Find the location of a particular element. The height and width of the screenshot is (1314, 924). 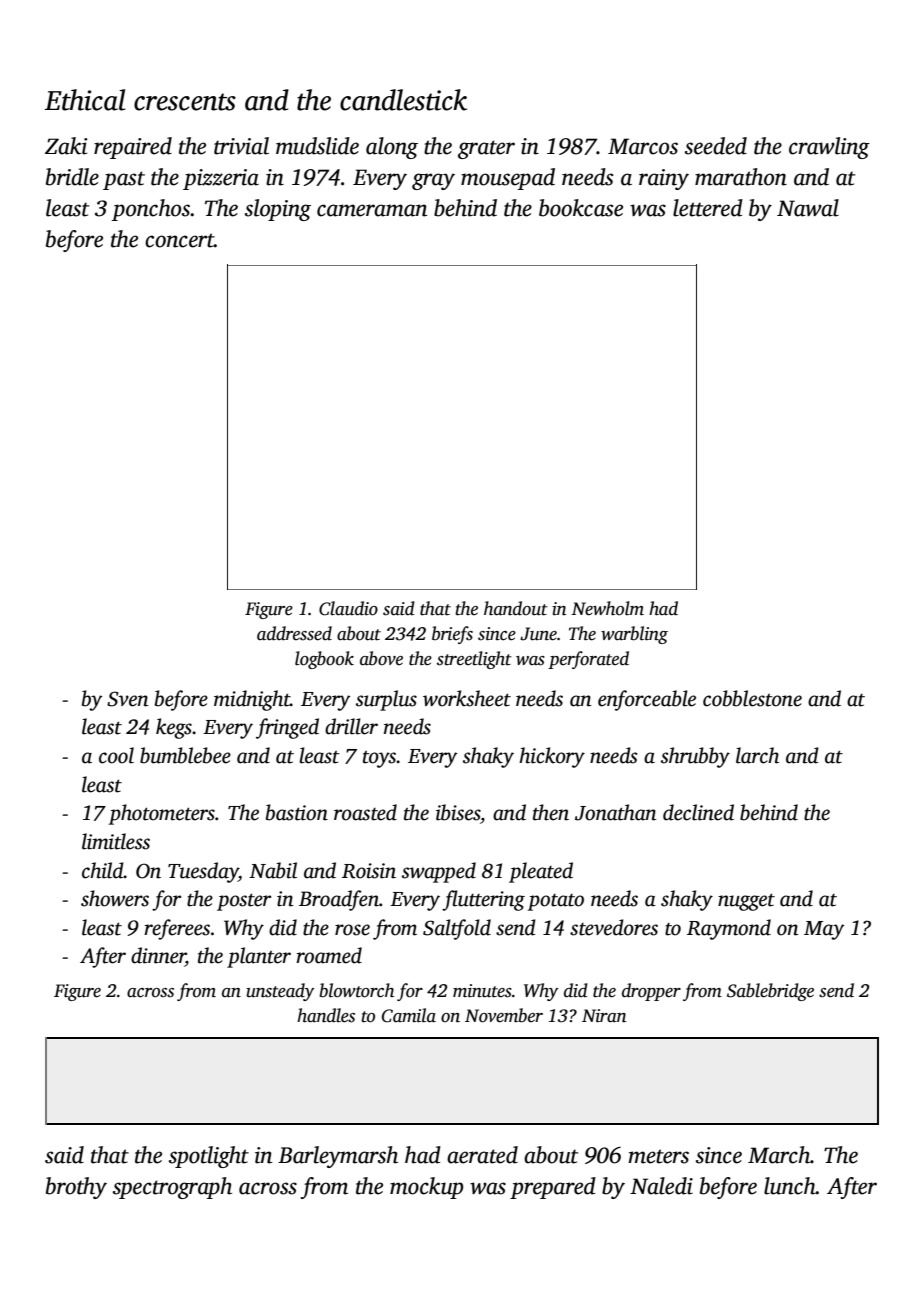

brothy is located at coordinates (76, 1188).
